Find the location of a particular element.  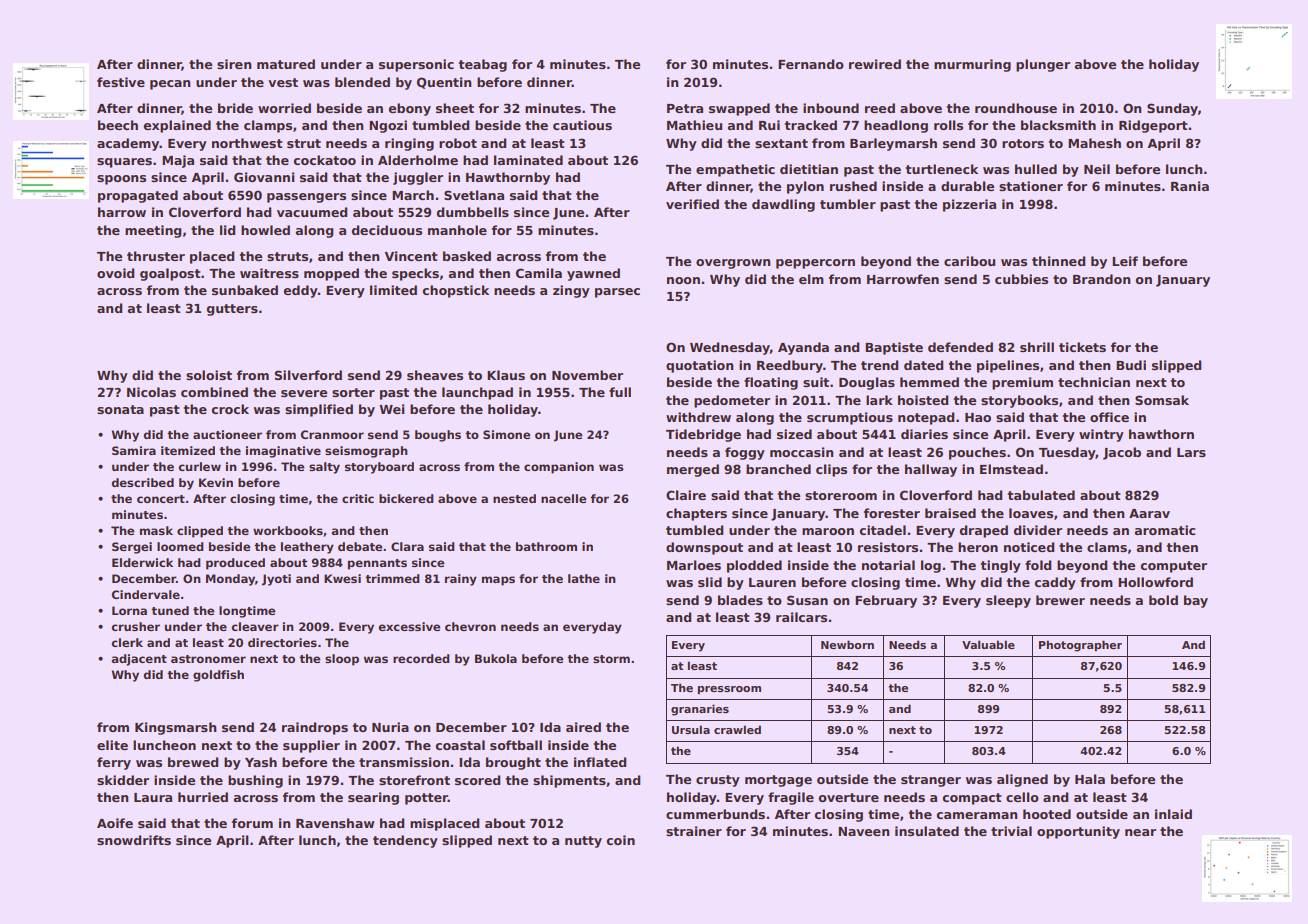

blades is located at coordinates (740, 600).
